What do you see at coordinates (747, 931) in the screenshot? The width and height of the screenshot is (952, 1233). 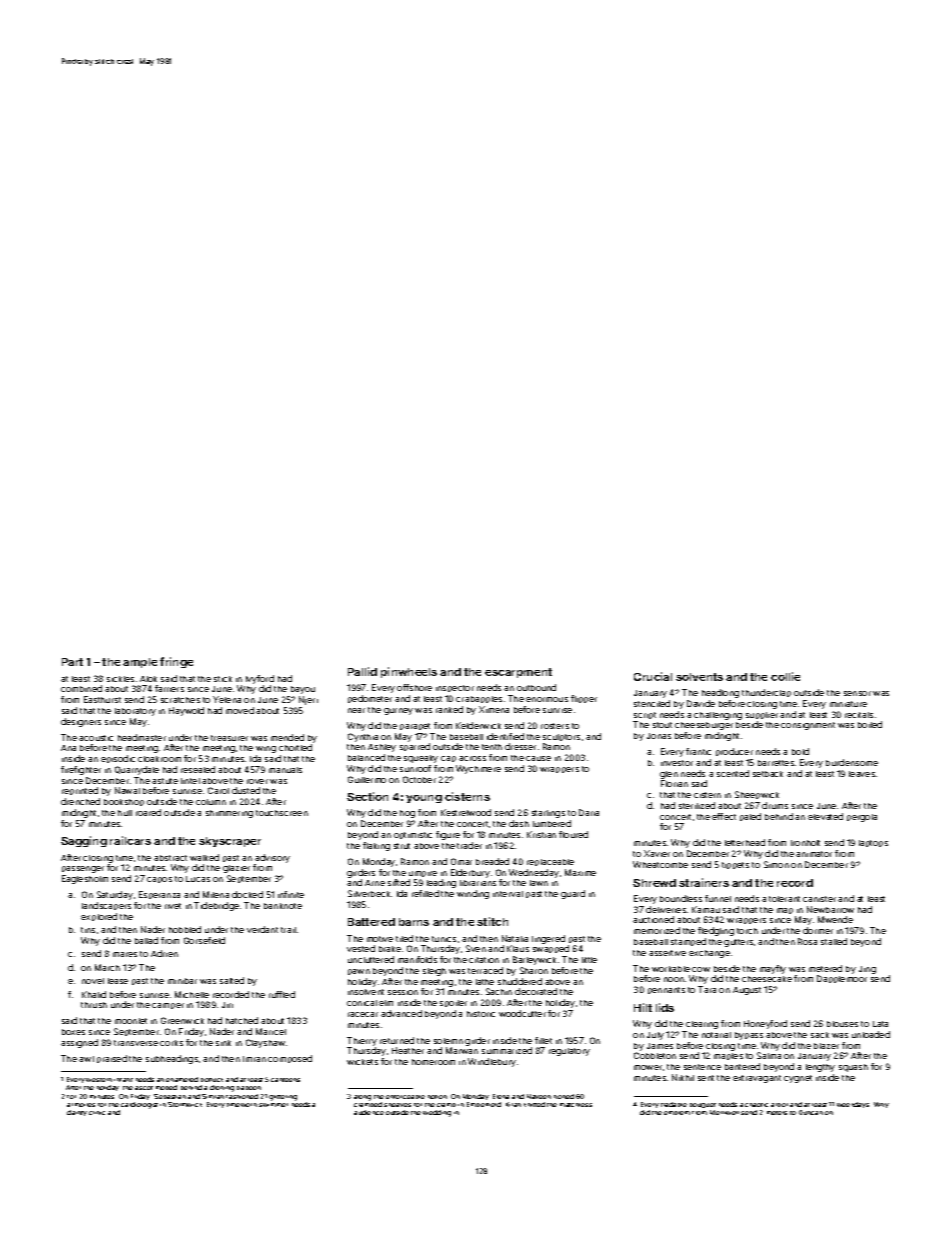 I see `torch` at bounding box center [747, 931].
